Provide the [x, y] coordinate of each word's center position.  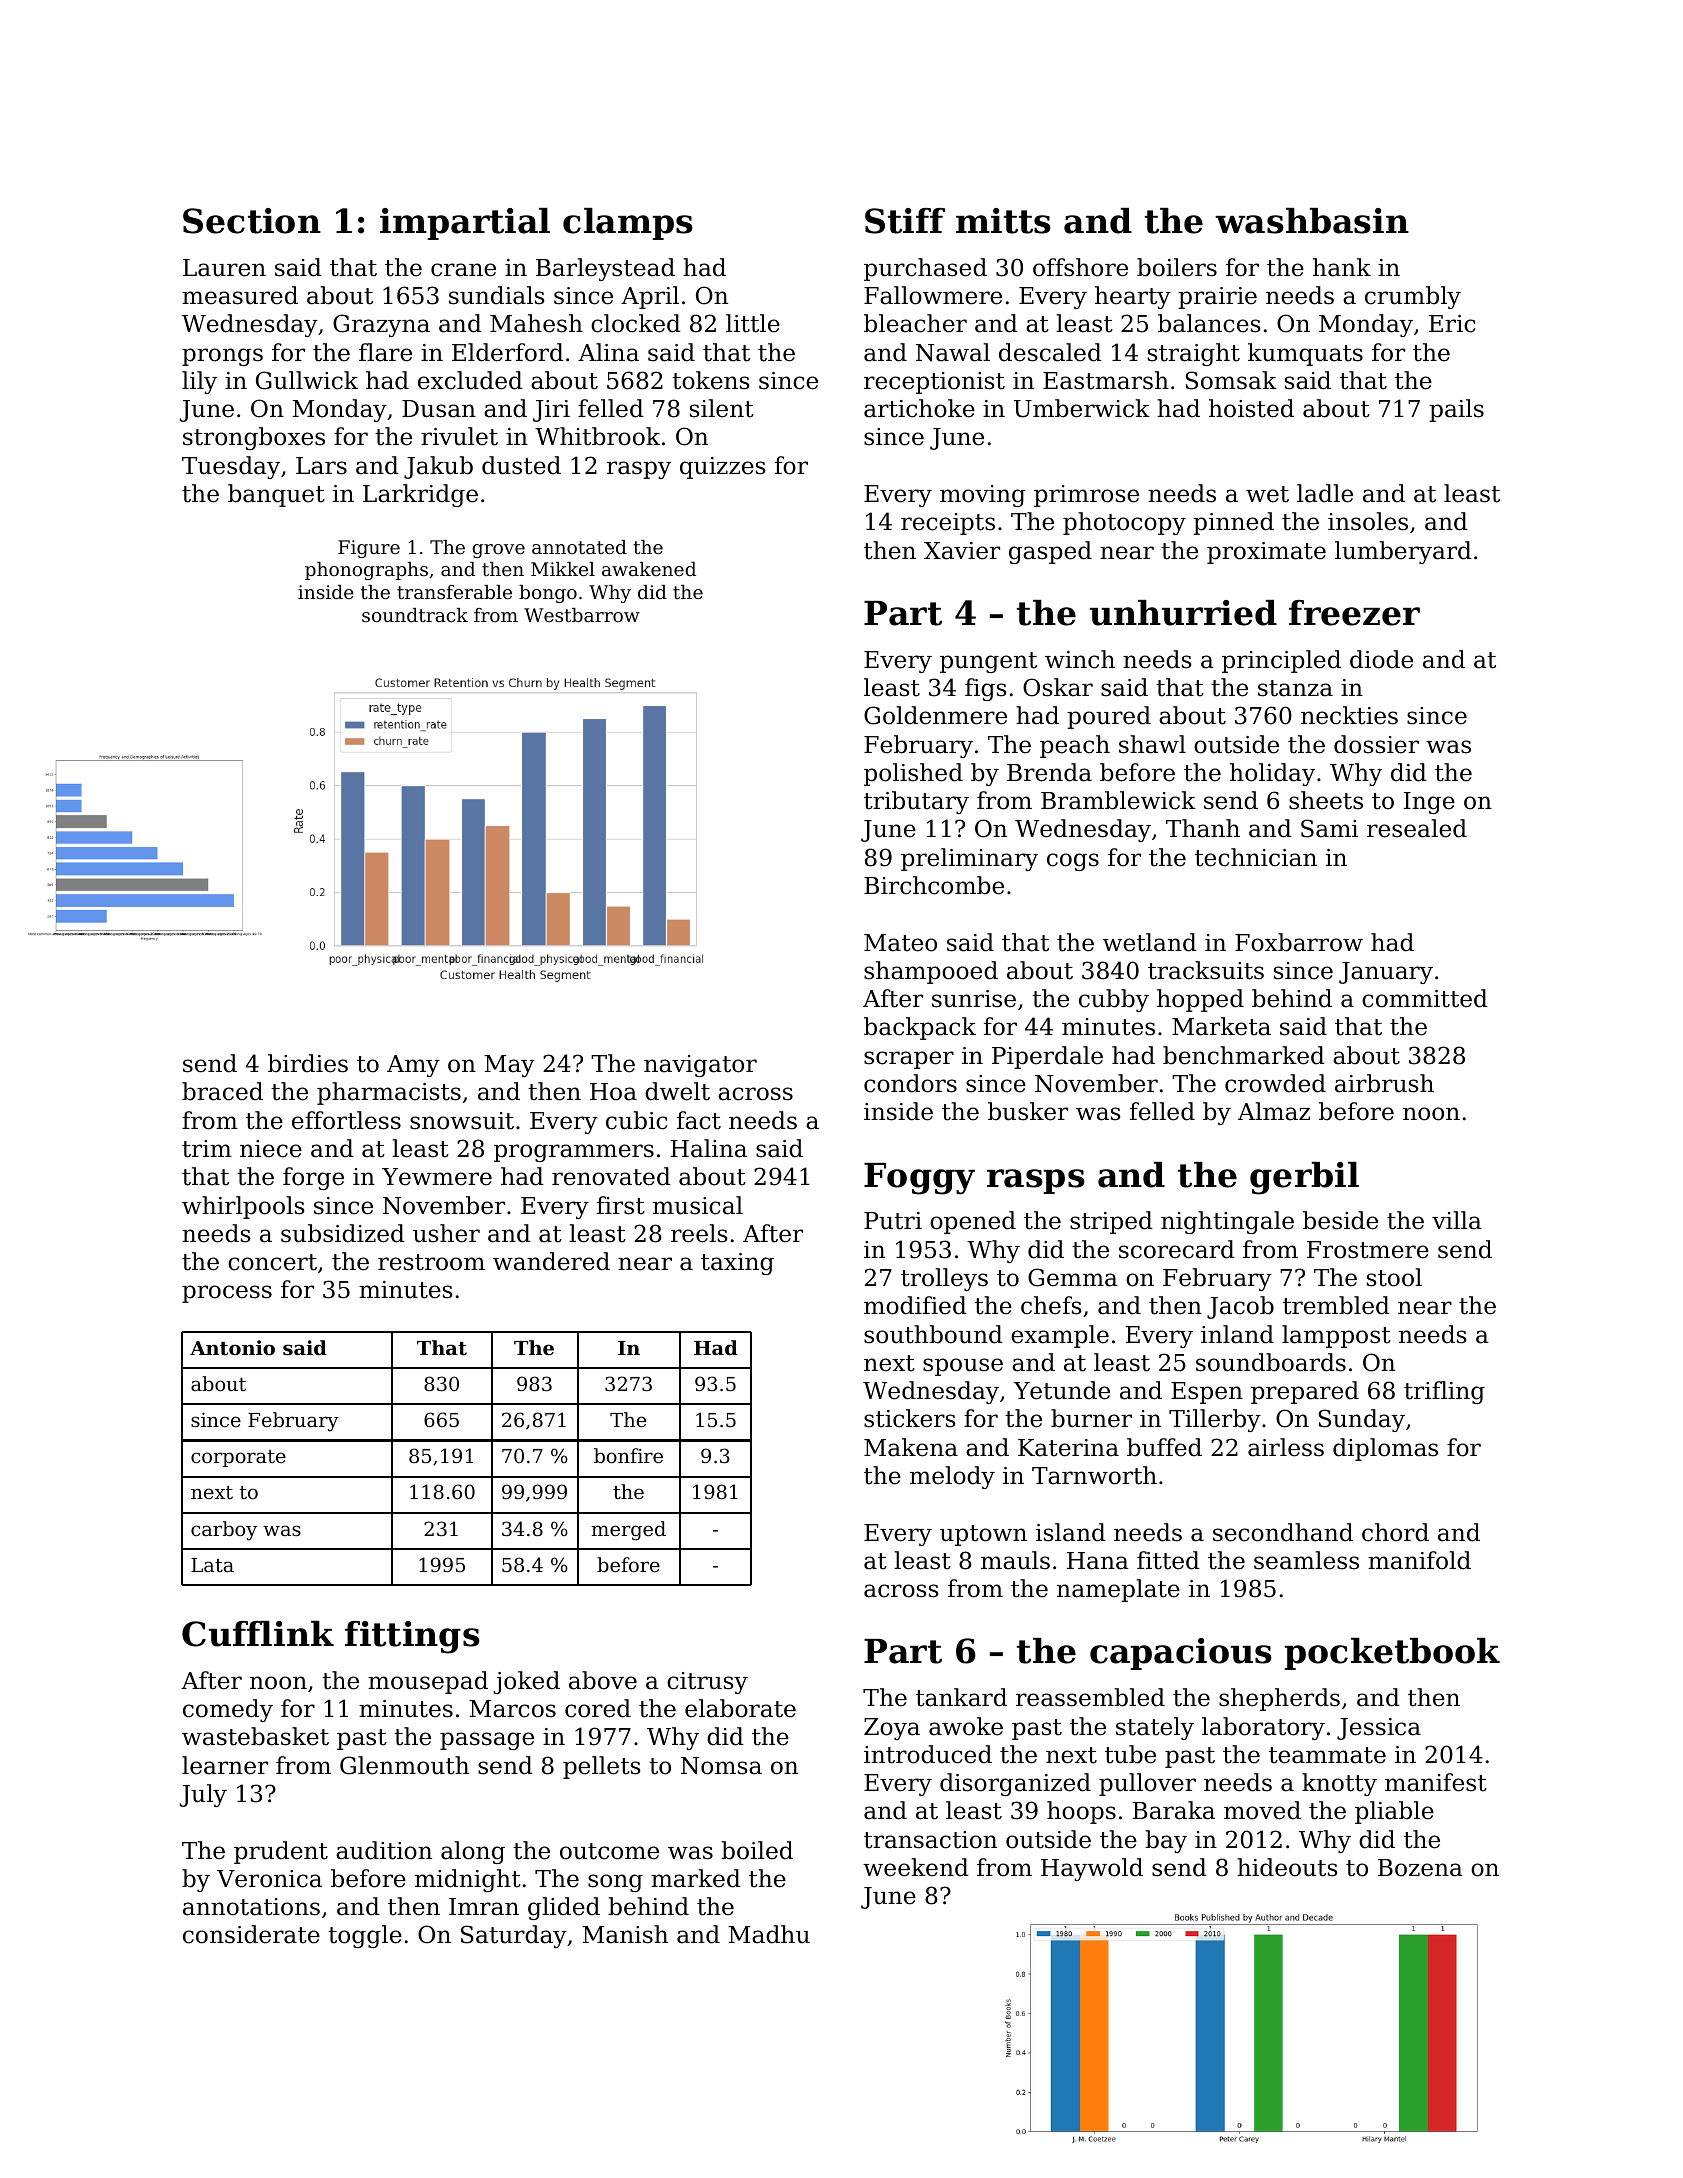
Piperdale [1047, 1057]
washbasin [1312, 221]
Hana [1098, 1561]
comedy [228, 1710]
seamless [1306, 1560]
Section [252, 221]
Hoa [613, 1092]
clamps [628, 224]
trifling [1444, 1392]
